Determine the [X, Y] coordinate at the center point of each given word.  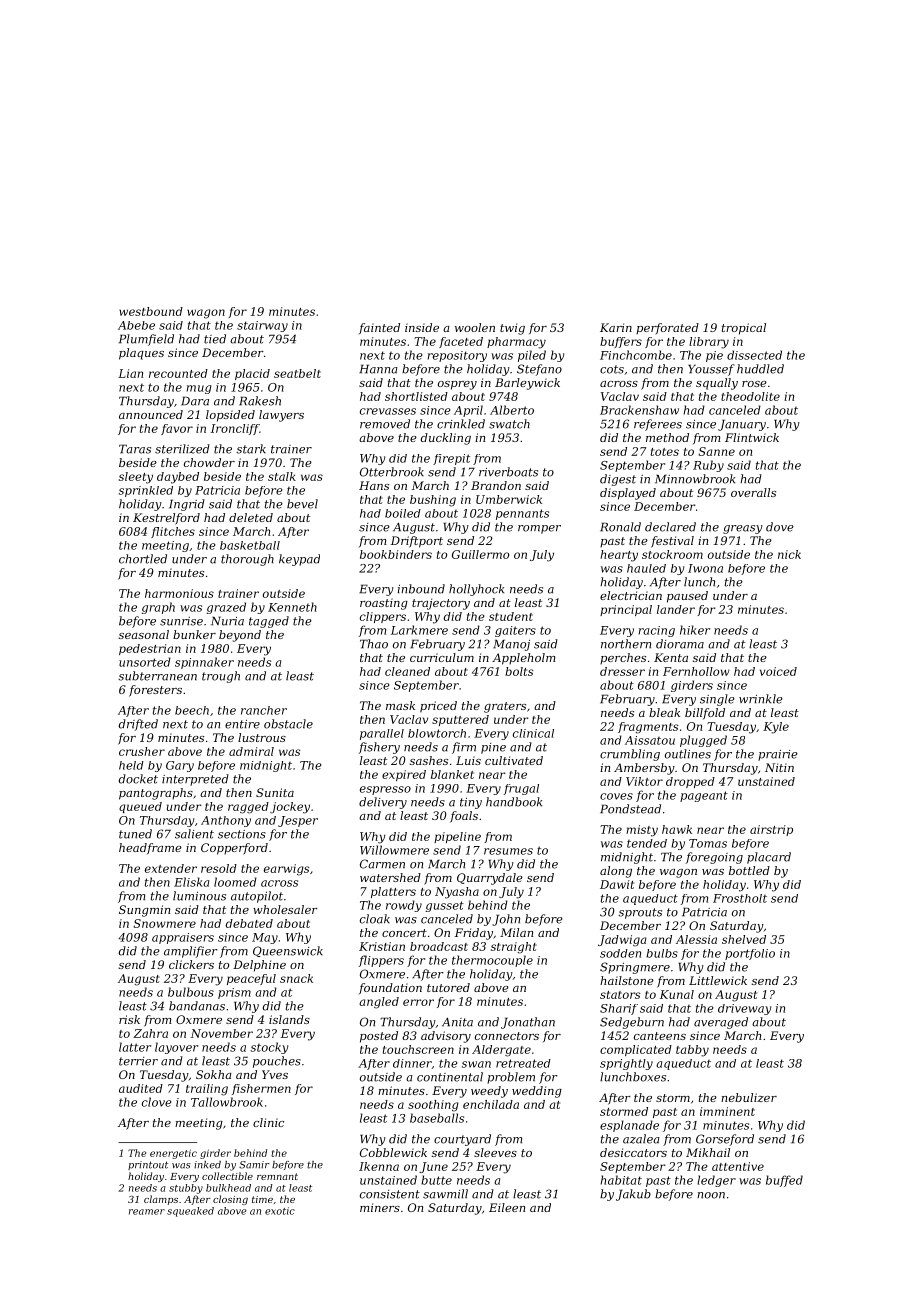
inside [422, 327]
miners [380, 1207]
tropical [744, 329]
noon [711, 1195]
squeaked [190, 1212]
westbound [151, 311]
